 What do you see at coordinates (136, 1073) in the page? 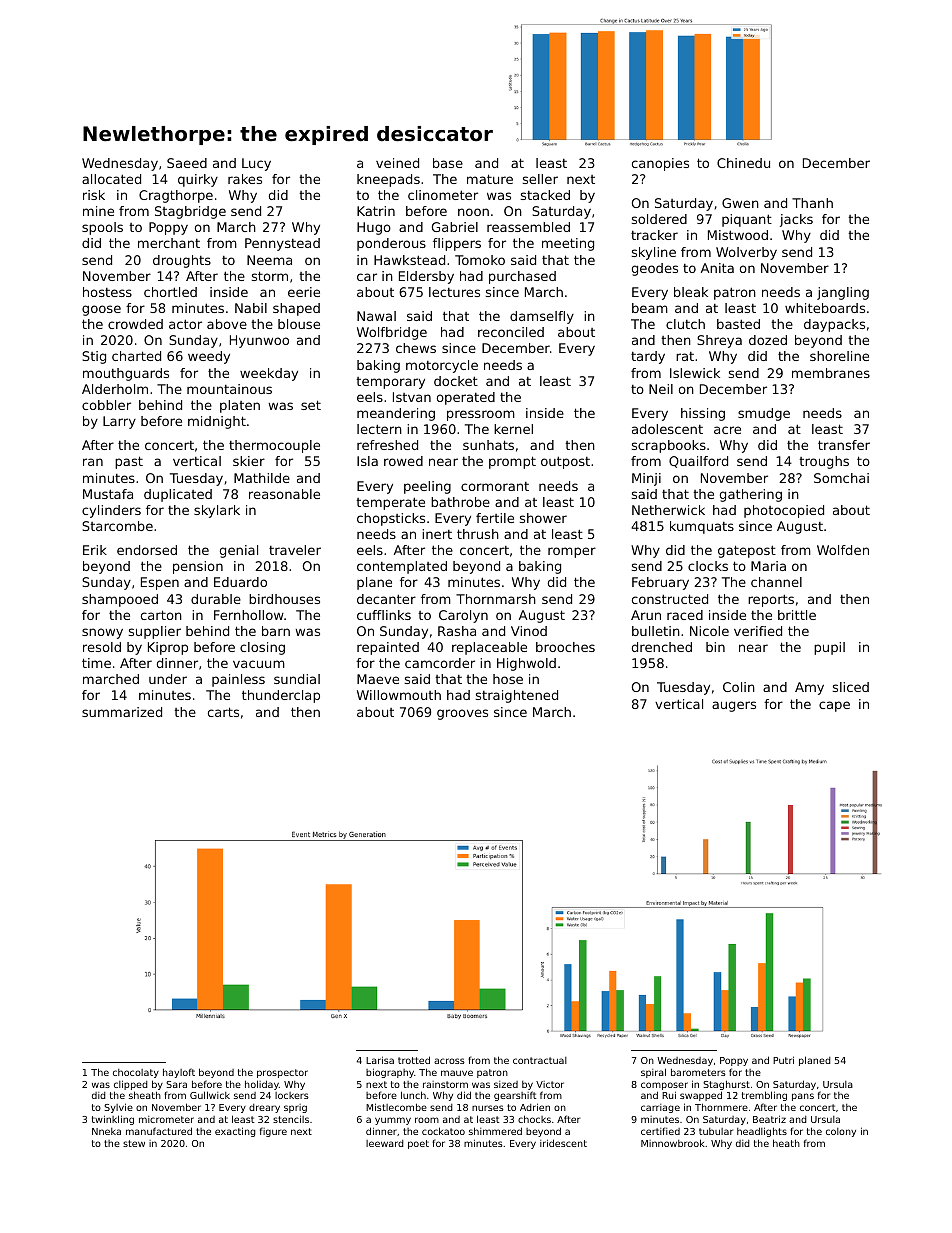
I see `chocolaty` at bounding box center [136, 1073].
